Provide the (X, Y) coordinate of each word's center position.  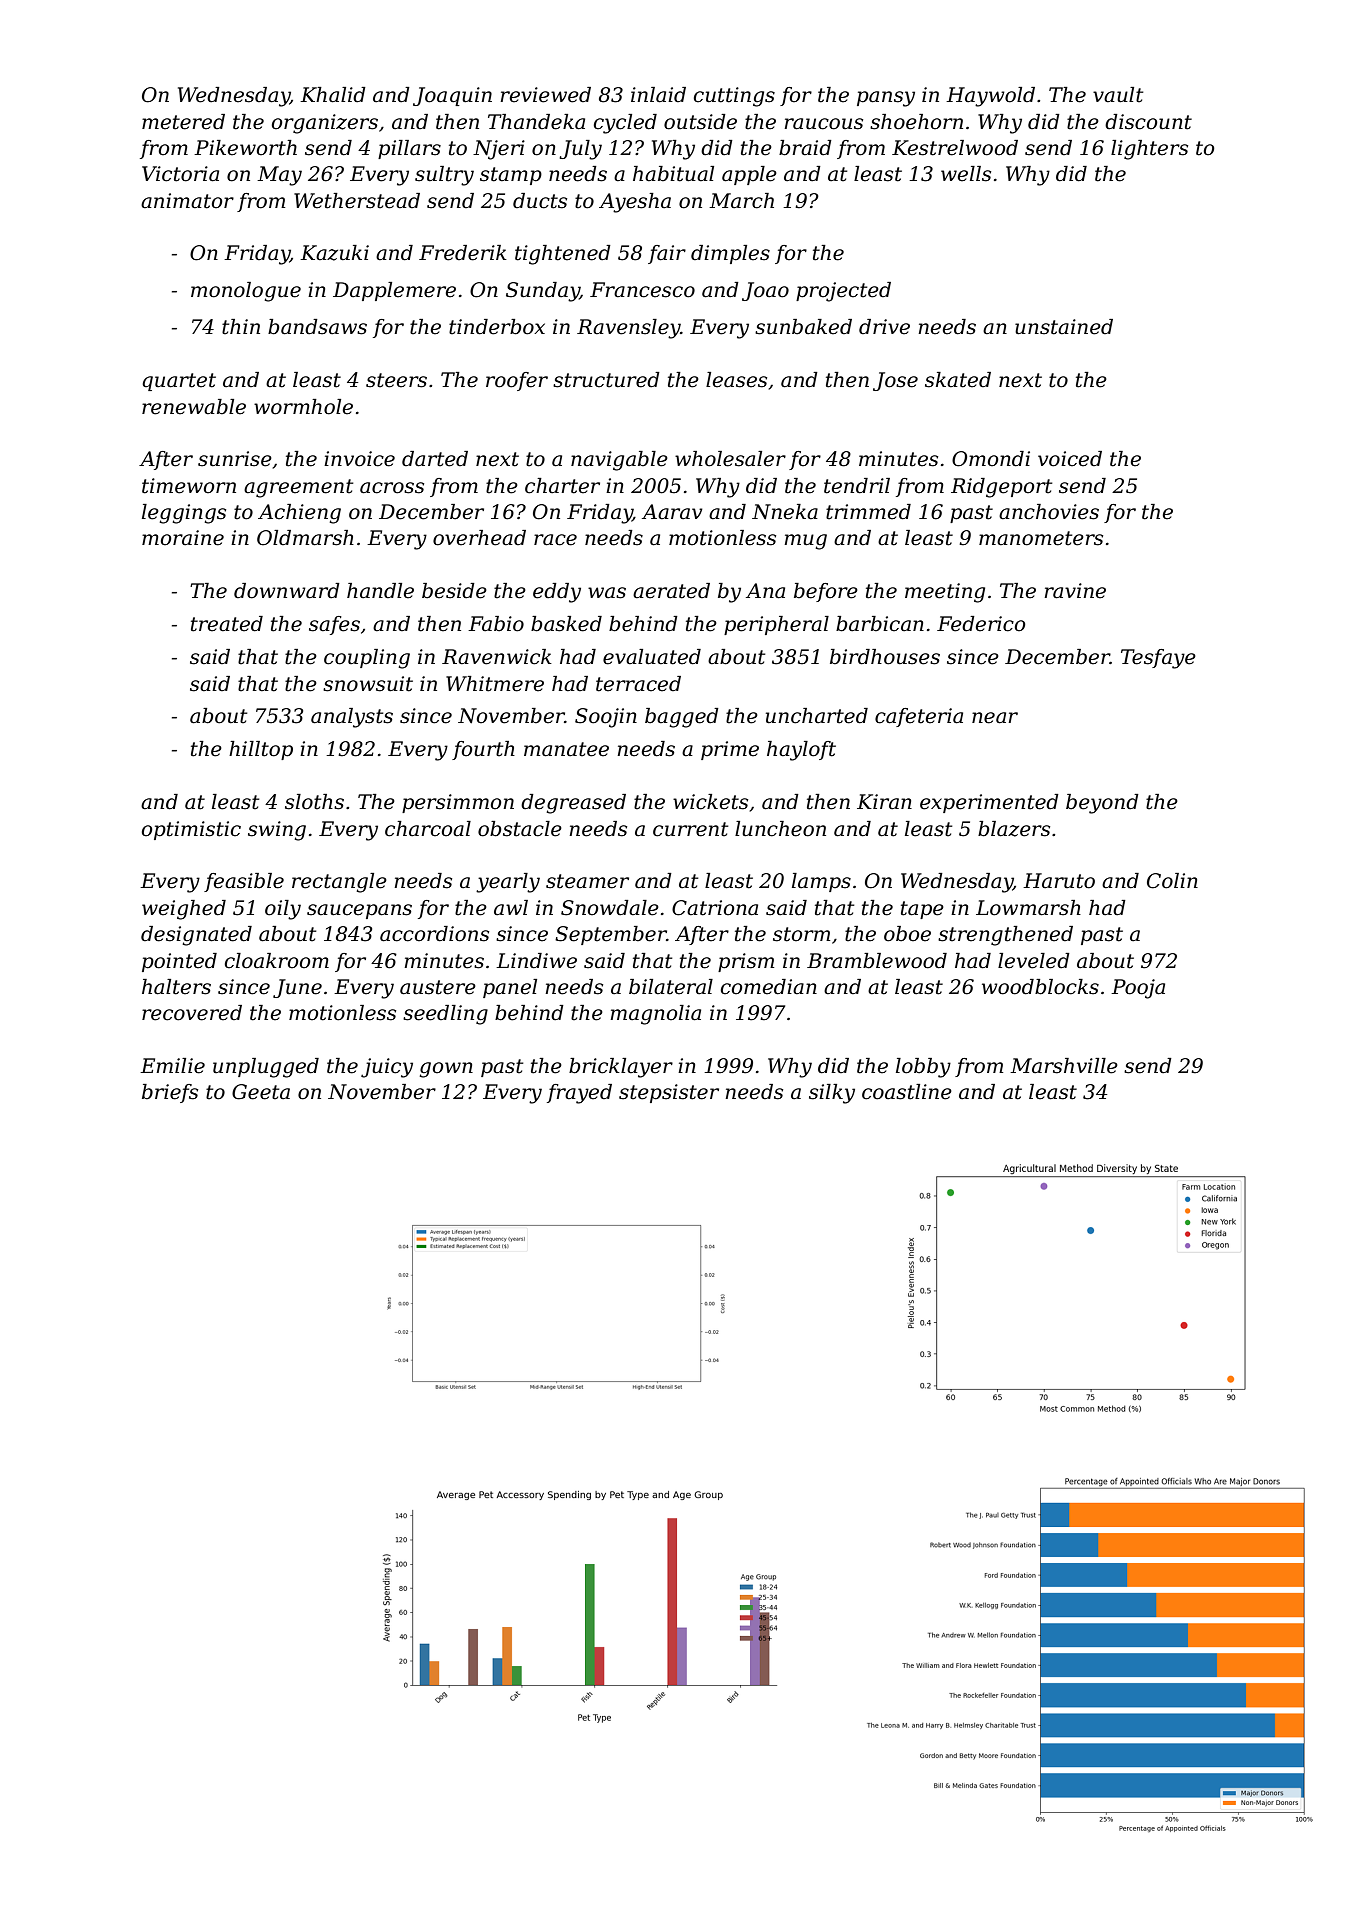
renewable (194, 407)
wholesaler (730, 459)
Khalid (333, 95)
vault (1118, 95)
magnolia (655, 1015)
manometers (1041, 538)
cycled (625, 124)
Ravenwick (497, 657)
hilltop (261, 750)
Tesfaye (1158, 659)
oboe (907, 934)
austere (438, 987)
